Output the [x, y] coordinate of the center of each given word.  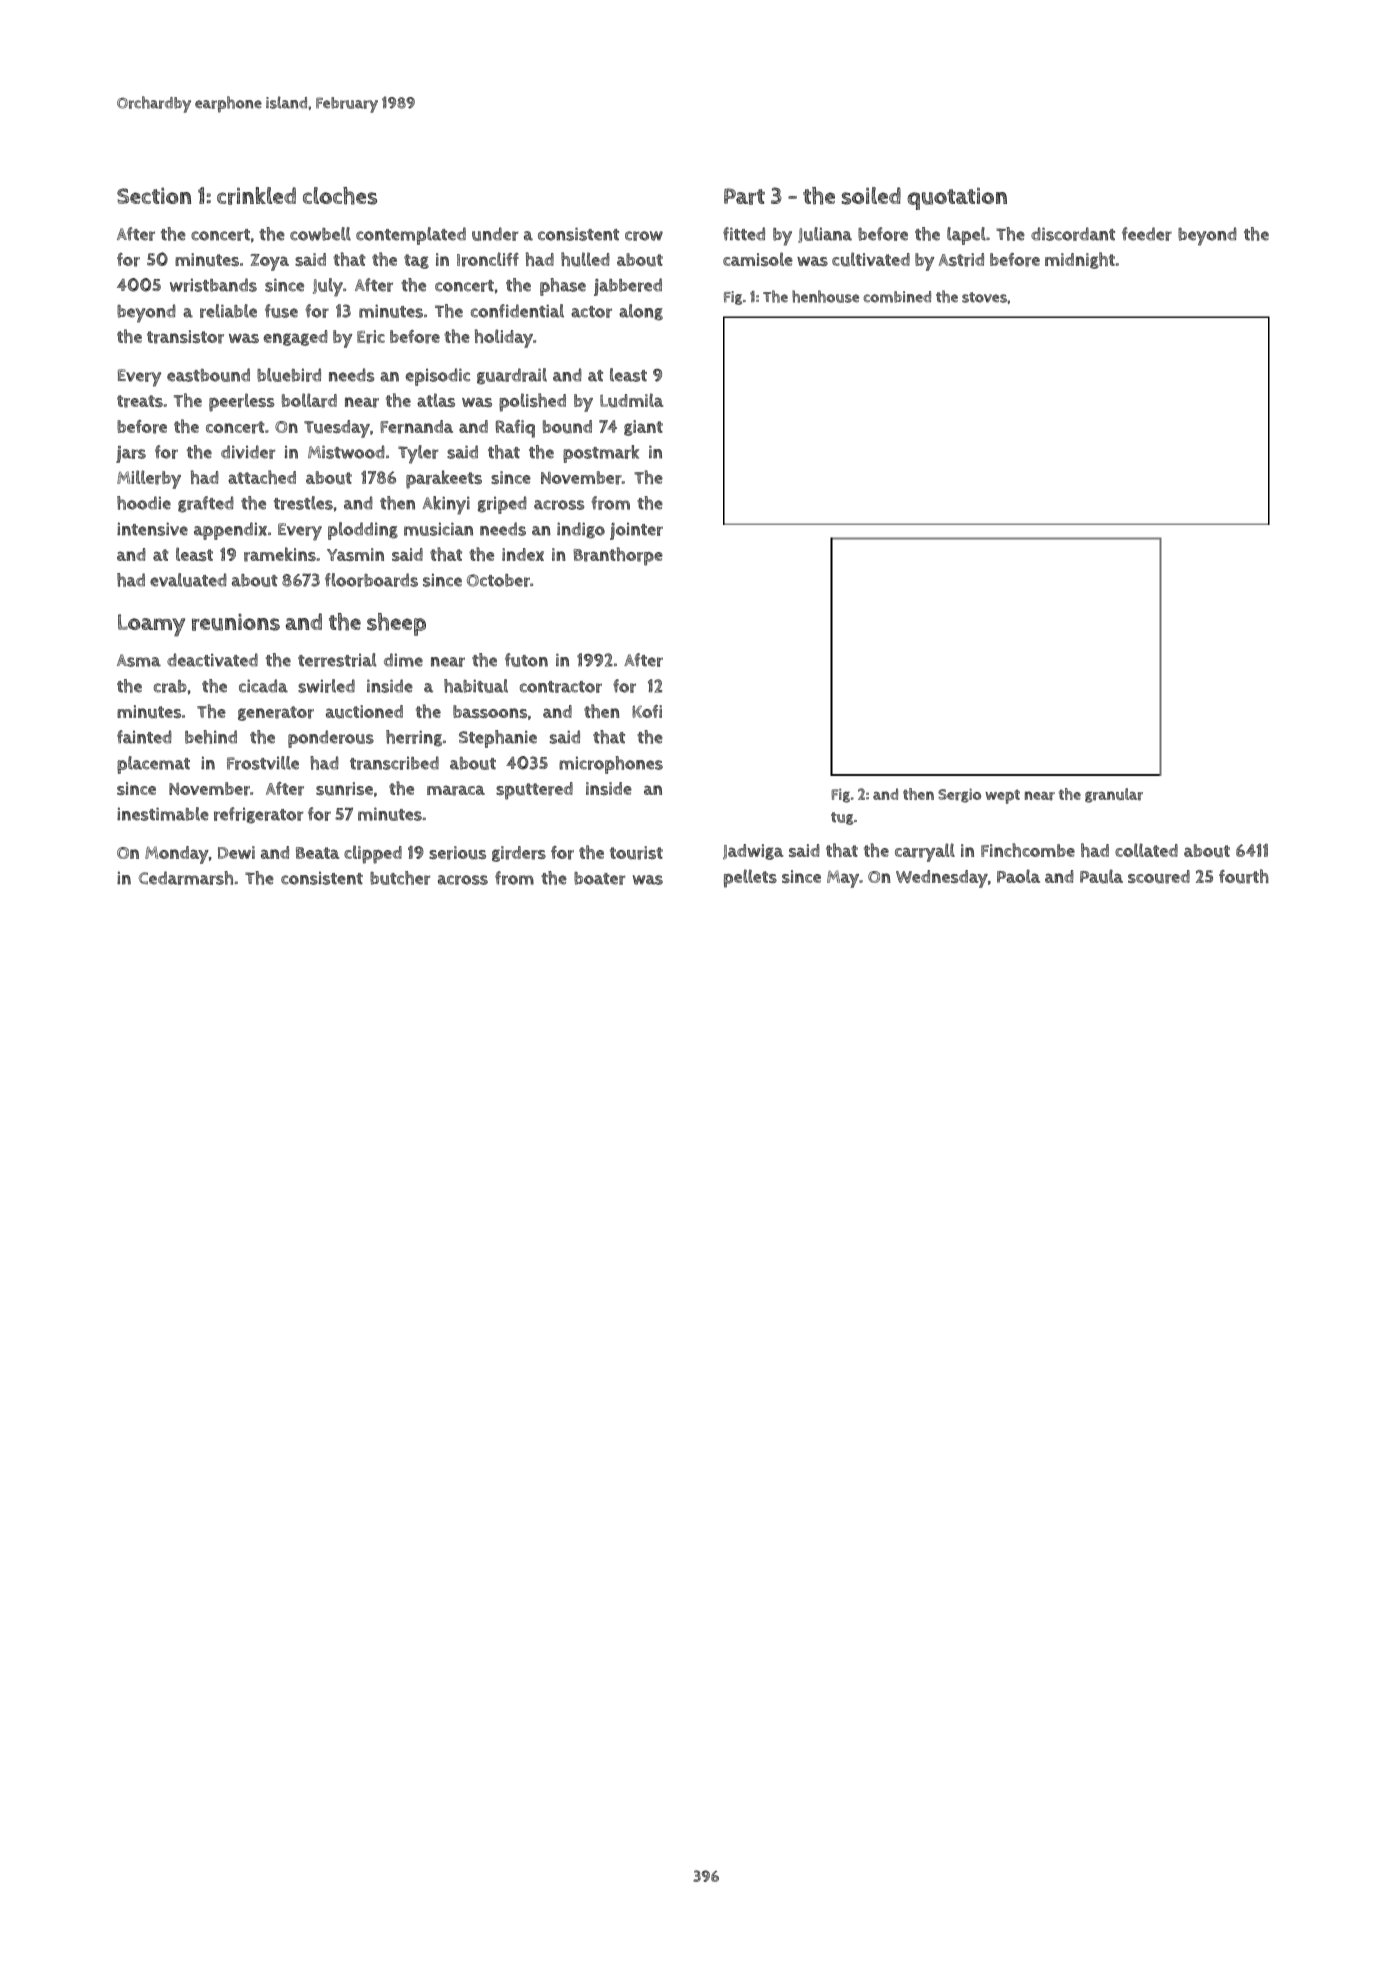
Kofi [647, 711]
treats [140, 401]
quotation [957, 198]
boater [599, 878]
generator [276, 713]
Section [154, 195]
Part [744, 196]
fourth [1244, 876]
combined [897, 297]
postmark [601, 454]
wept [1002, 796]
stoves [984, 297]
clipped [373, 854]
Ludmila [632, 400]
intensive [152, 529]
